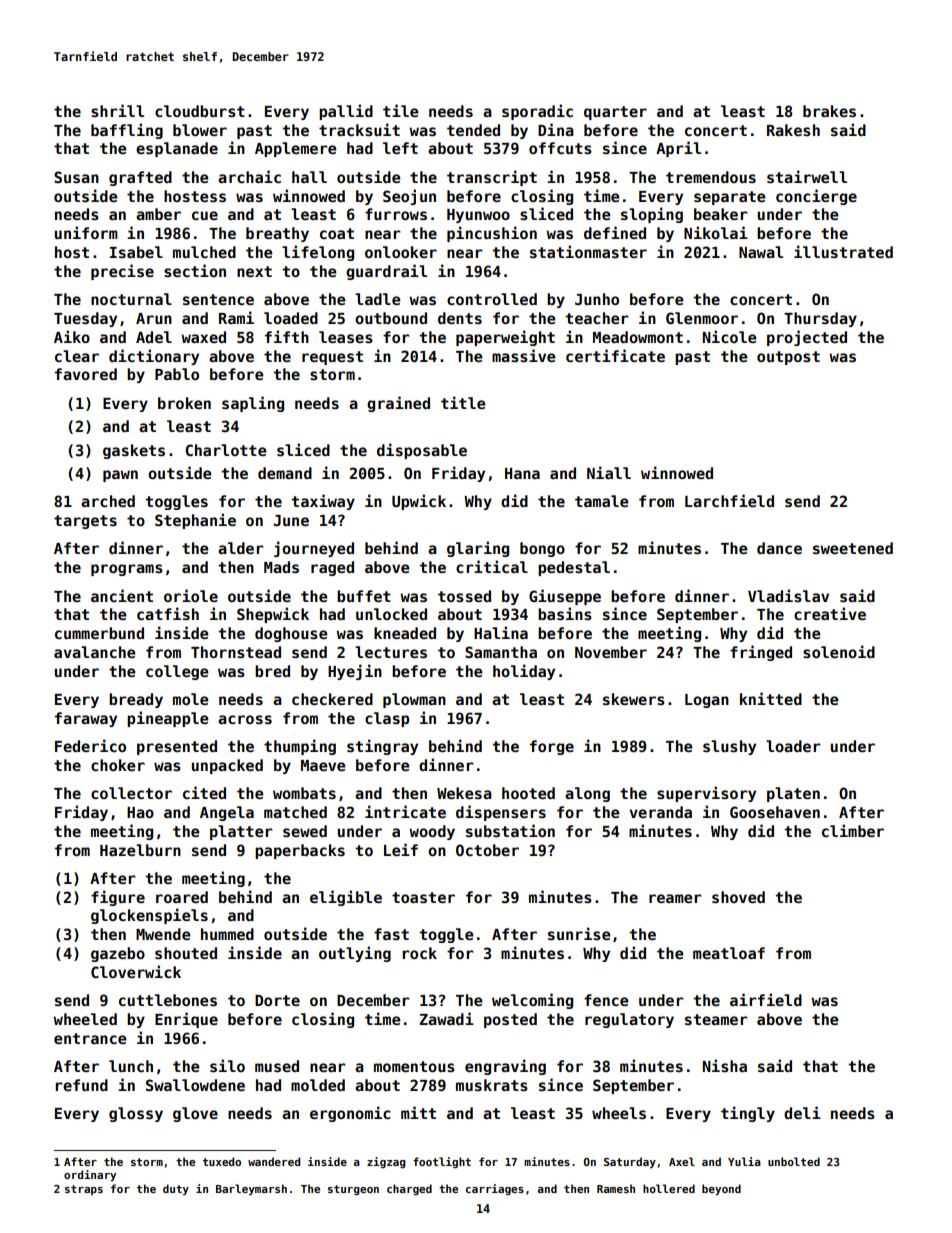 The image size is (952, 1233). What do you see at coordinates (829, 111) in the screenshot?
I see `brakes` at bounding box center [829, 111].
